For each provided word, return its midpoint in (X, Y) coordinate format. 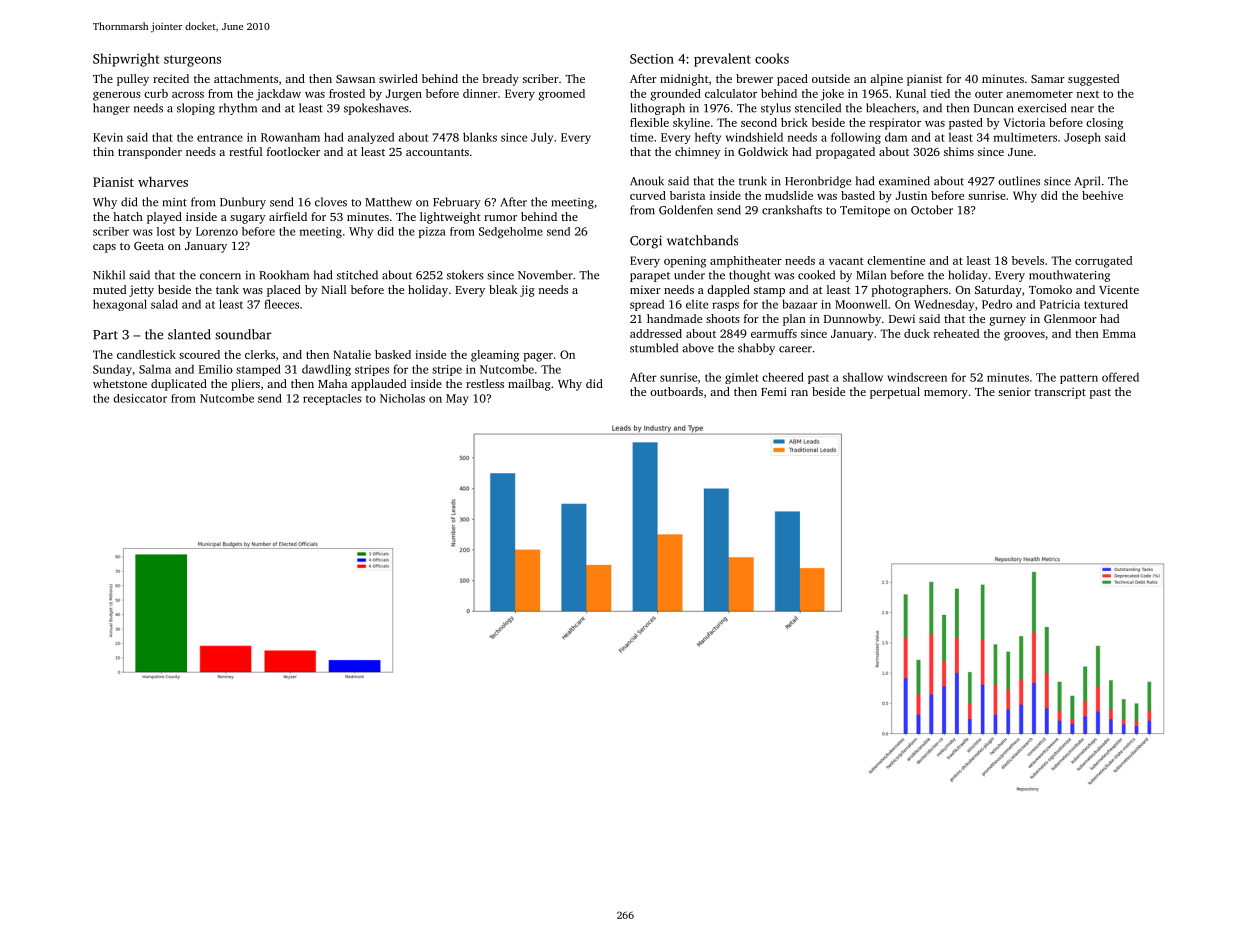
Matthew (388, 202)
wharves (163, 181)
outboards (676, 391)
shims (959, 151)
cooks (772, 58)
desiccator (140, 398)
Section (652, 59)
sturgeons (192, 61)
